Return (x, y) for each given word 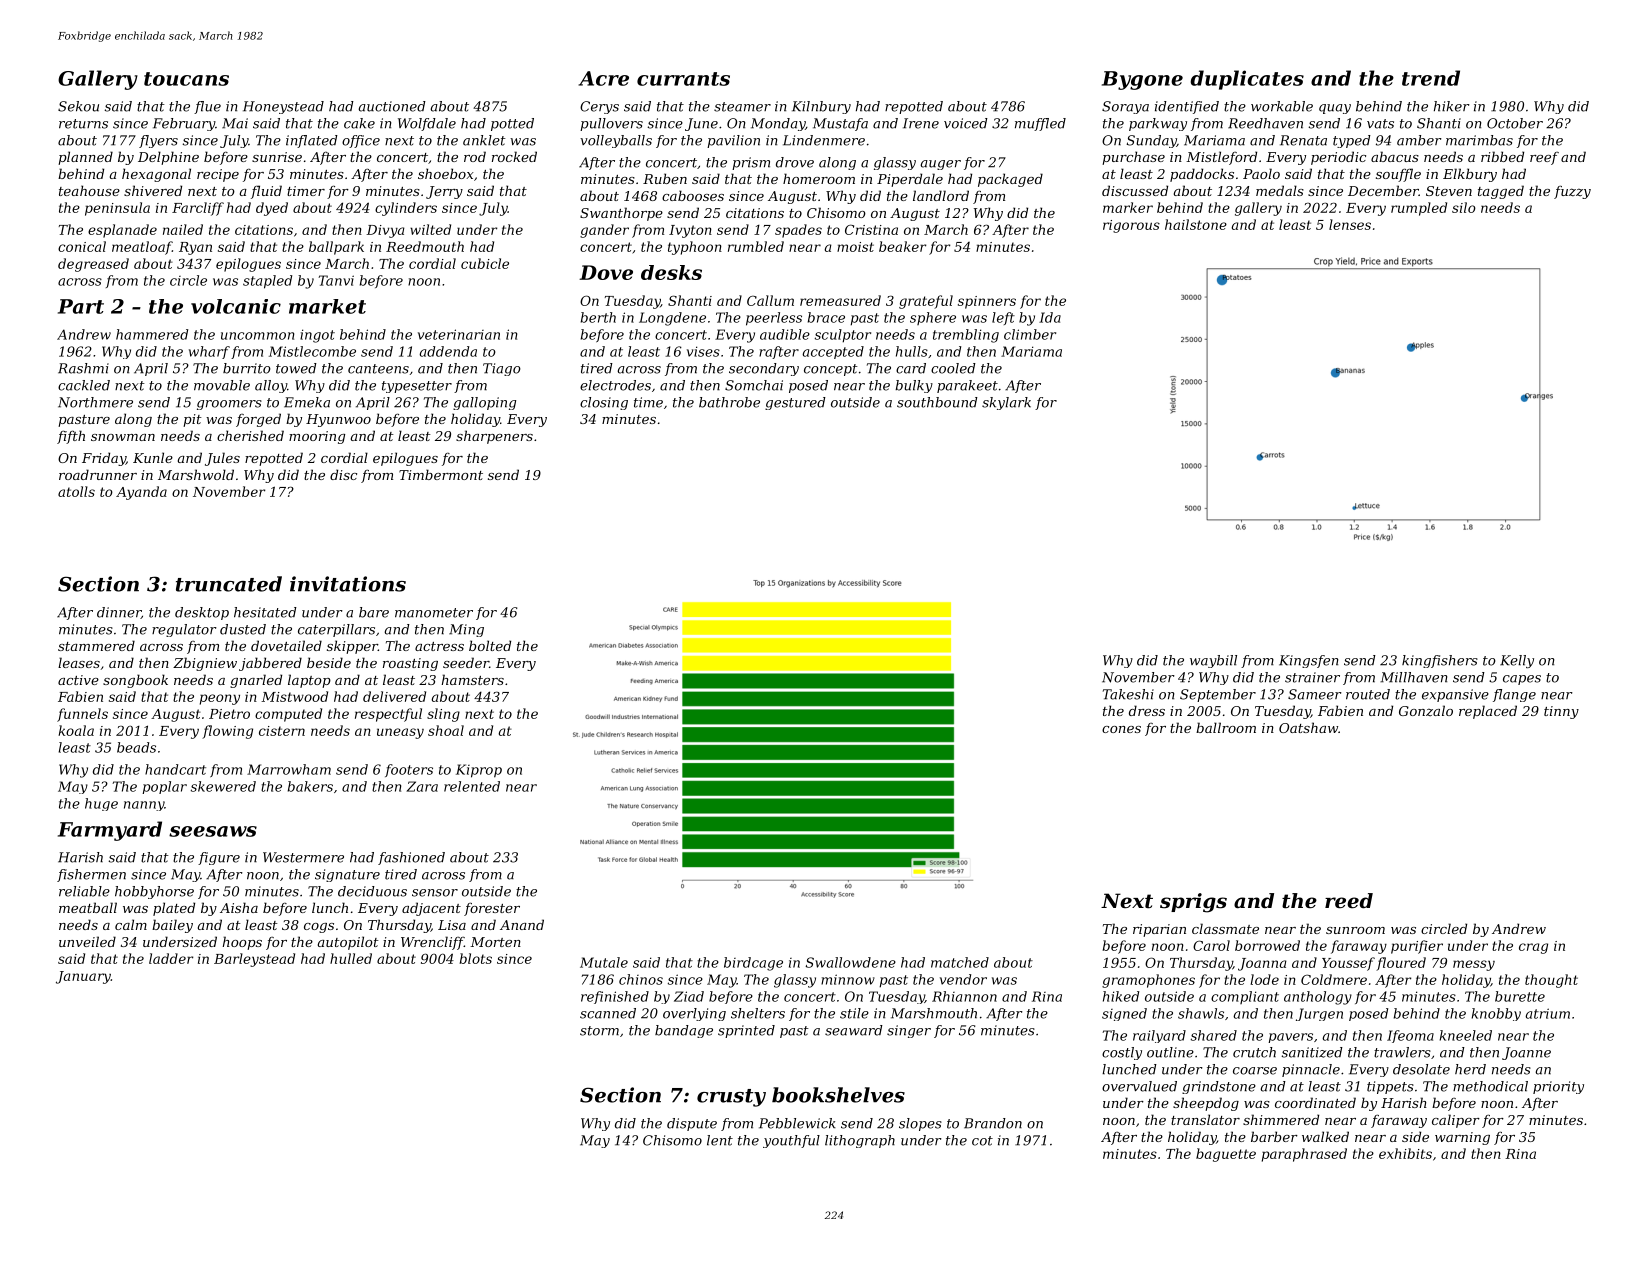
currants (683, 79)
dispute (692, 1124)
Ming (466, 630)
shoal (446, 730)
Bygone (1142, 80)
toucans (186, 79)
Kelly (1517, 661)
